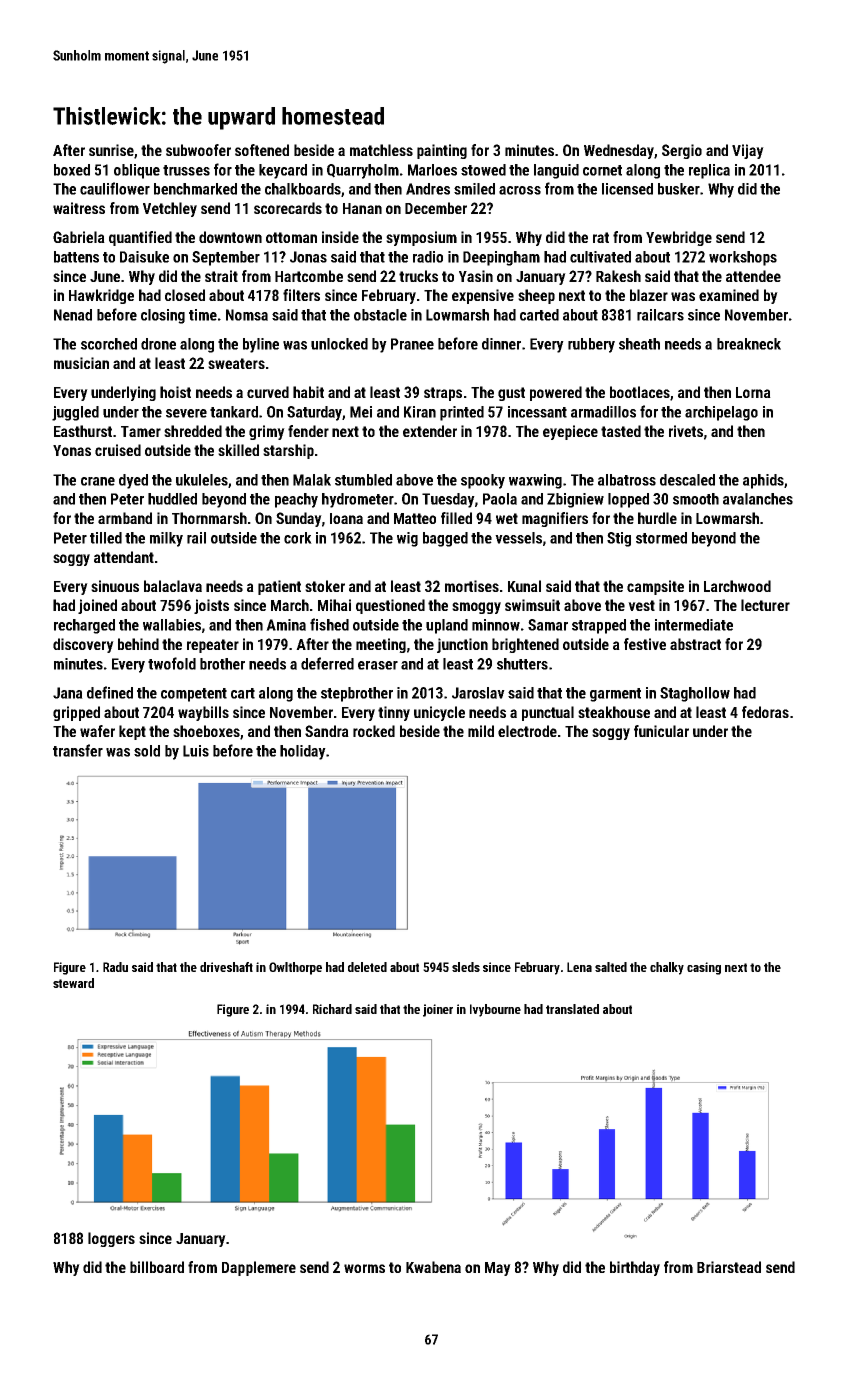 The image size is (849, 1400). I want to click on loggers, so click(111, 1239).
